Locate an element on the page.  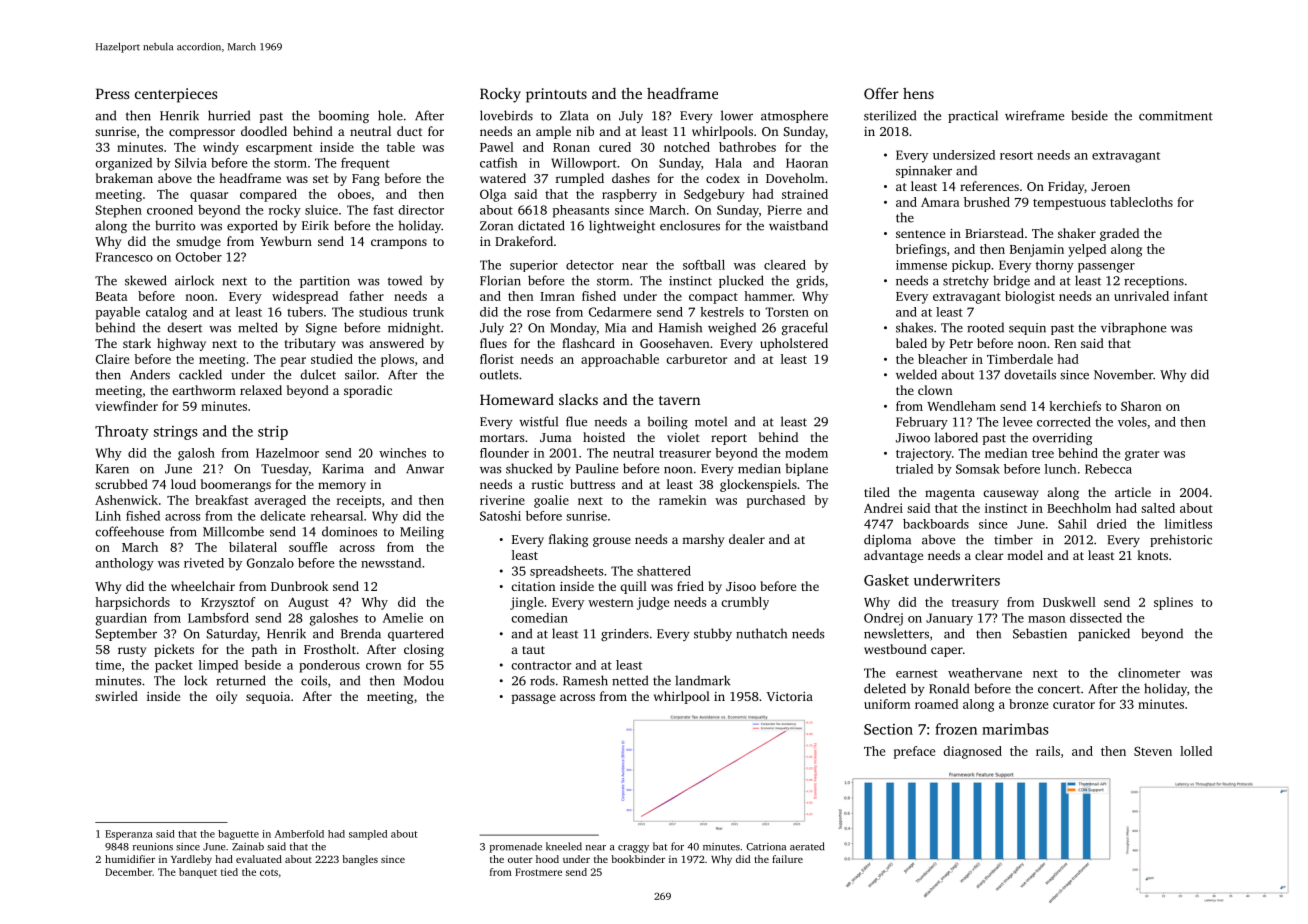
modem is located at coordinates (806, 453).
